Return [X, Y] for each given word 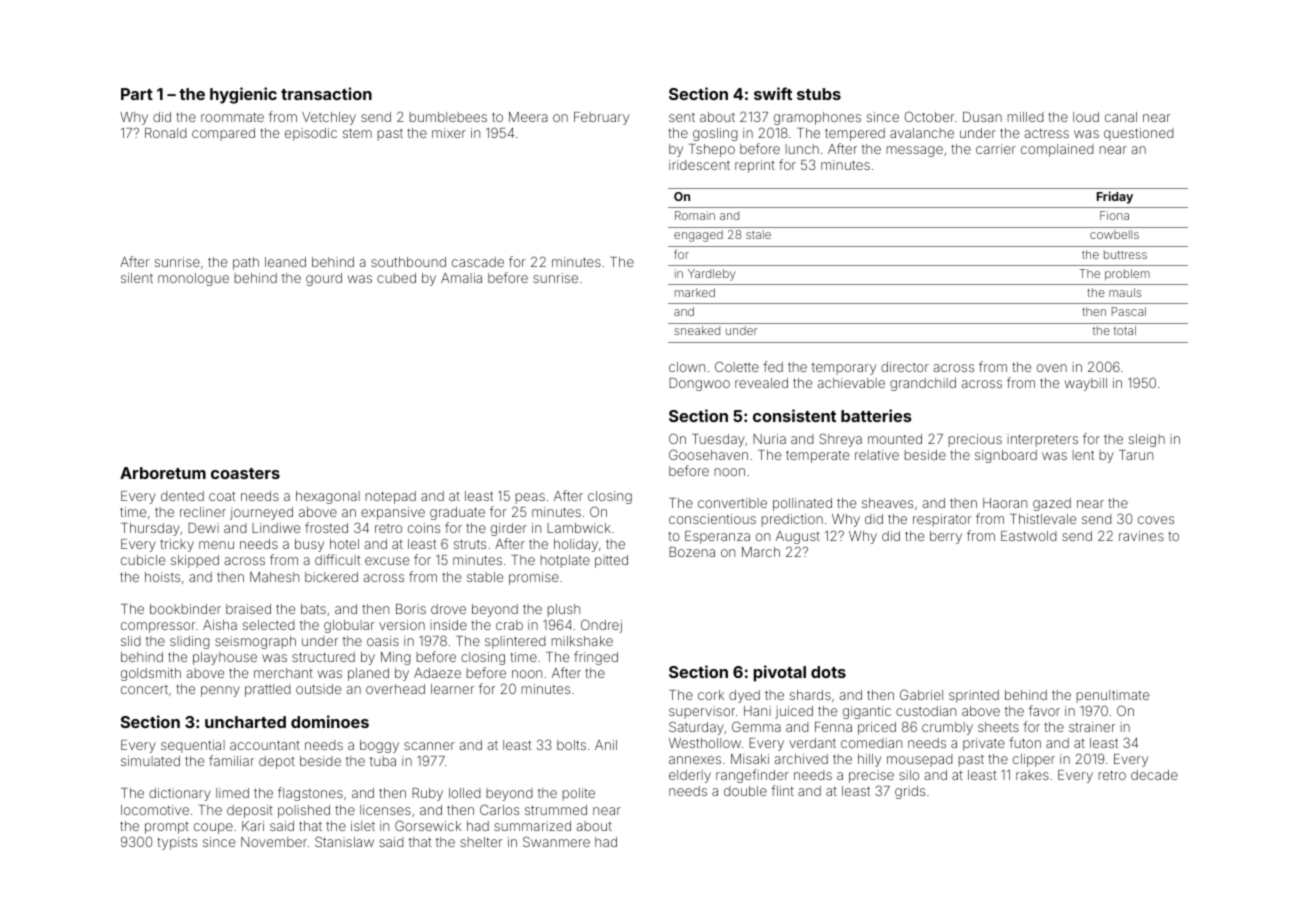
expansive [393, 513]
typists [177, 843]
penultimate [1113, 696]
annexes [695, 760]
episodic [311, 134]
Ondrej [601, 626]
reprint [755, 166]
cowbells [1114, 234]
